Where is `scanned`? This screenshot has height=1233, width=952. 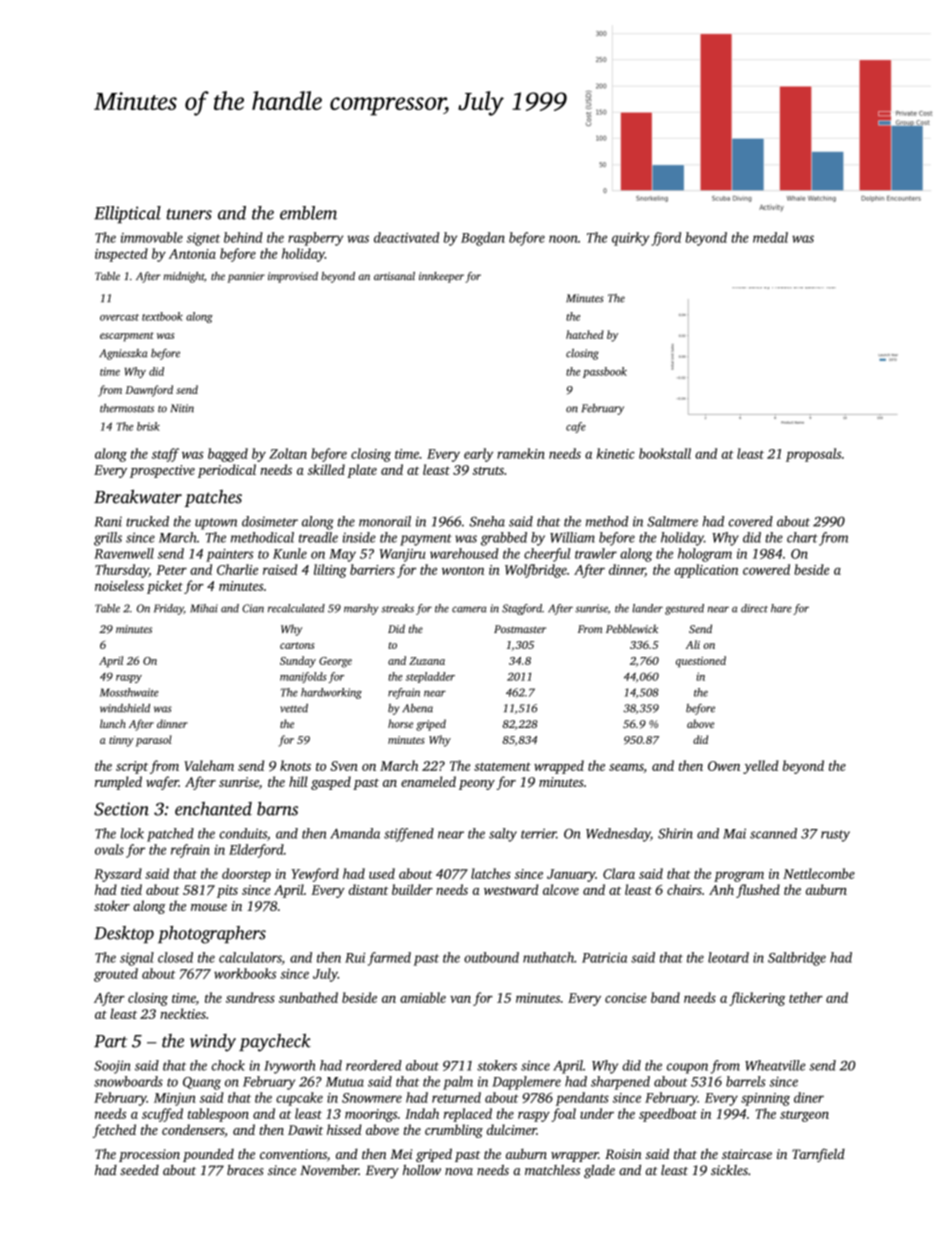 scanned is located at coordinates (773, 833).
